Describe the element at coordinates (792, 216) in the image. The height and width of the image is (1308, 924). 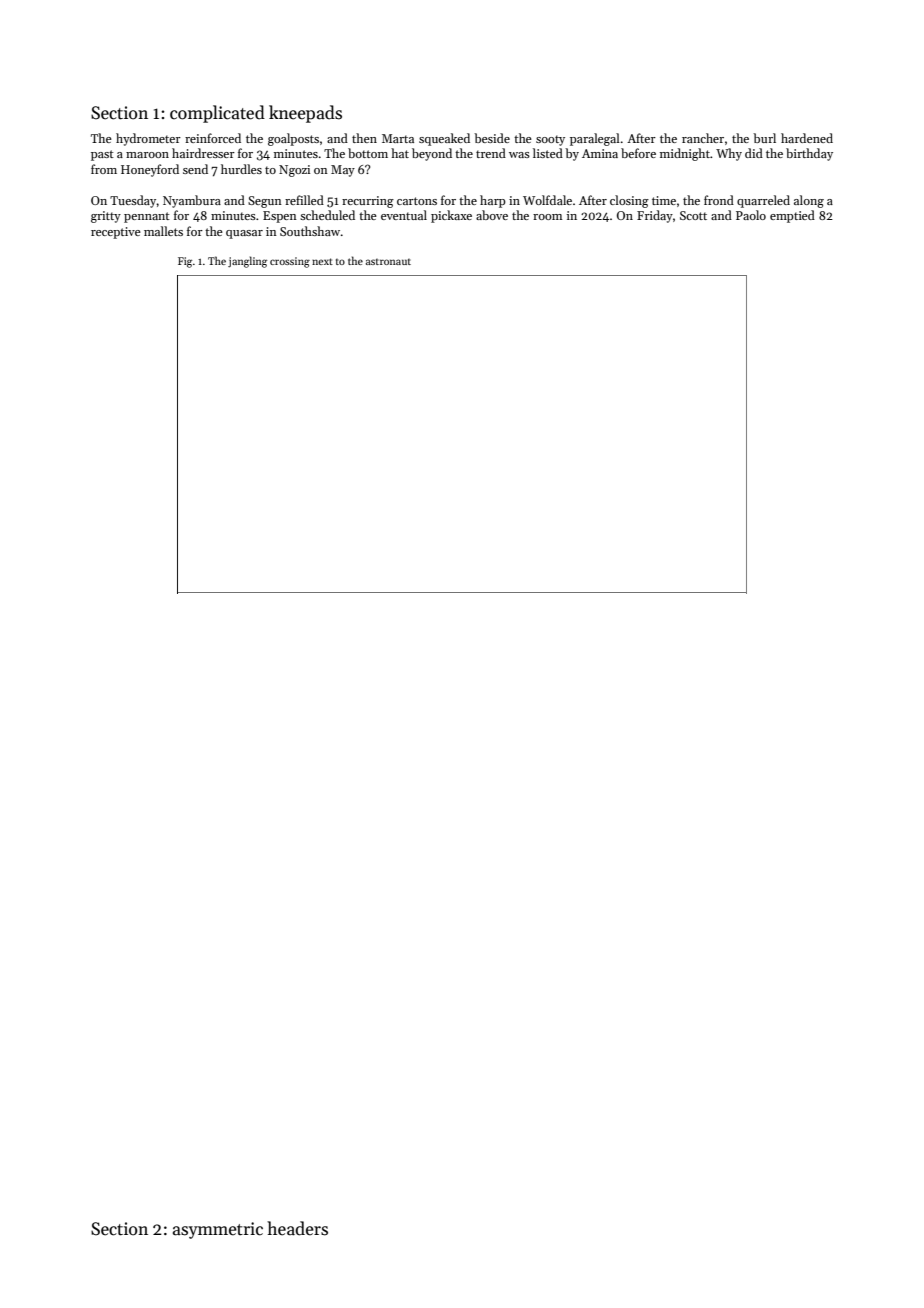
I see `emptied` at that location.
